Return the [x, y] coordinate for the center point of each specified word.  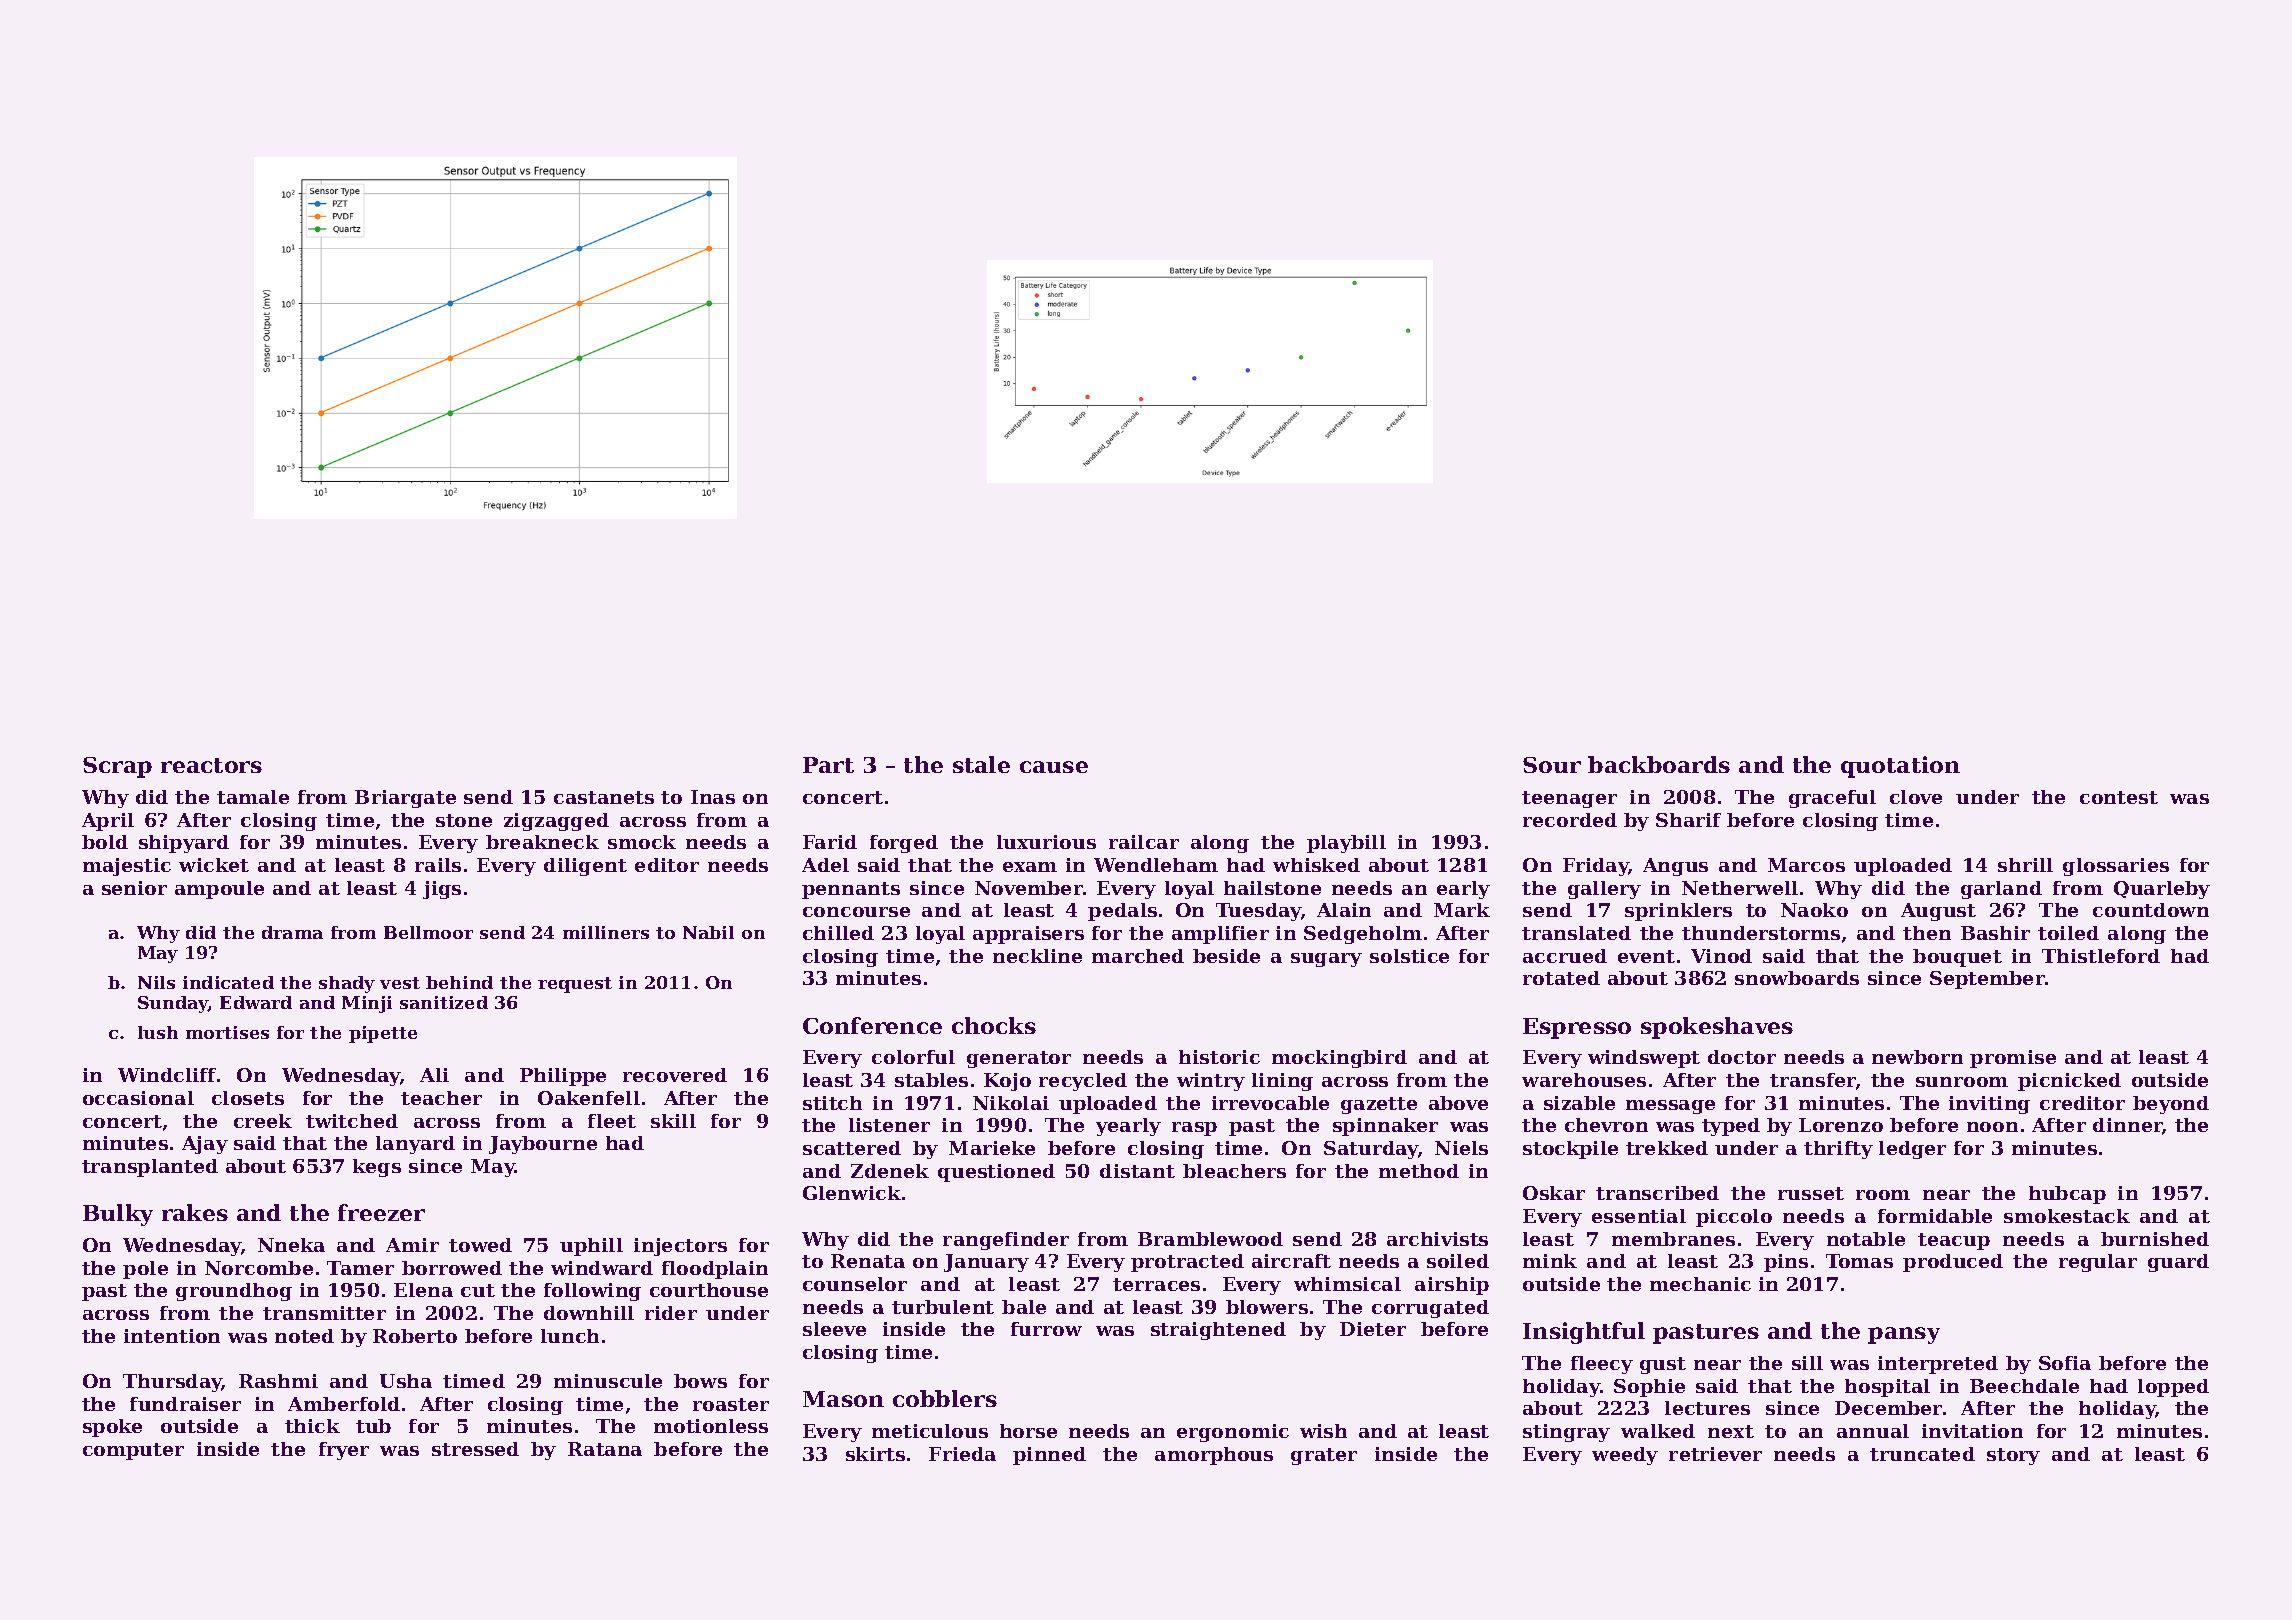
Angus [1675, 867]
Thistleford [2101, 956]
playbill [1346, 844]
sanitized [444, 1002]
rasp [1194, 1129]
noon [1992, 1127]
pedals [1122, 912]
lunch [570, 1336]
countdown [2151, 910]
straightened [1218, 1331]
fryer [344, 1451]
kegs [377, 1168]
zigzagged [556, 822]
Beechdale [2024, 1386]
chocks [994, 1025]
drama [292, 932]
